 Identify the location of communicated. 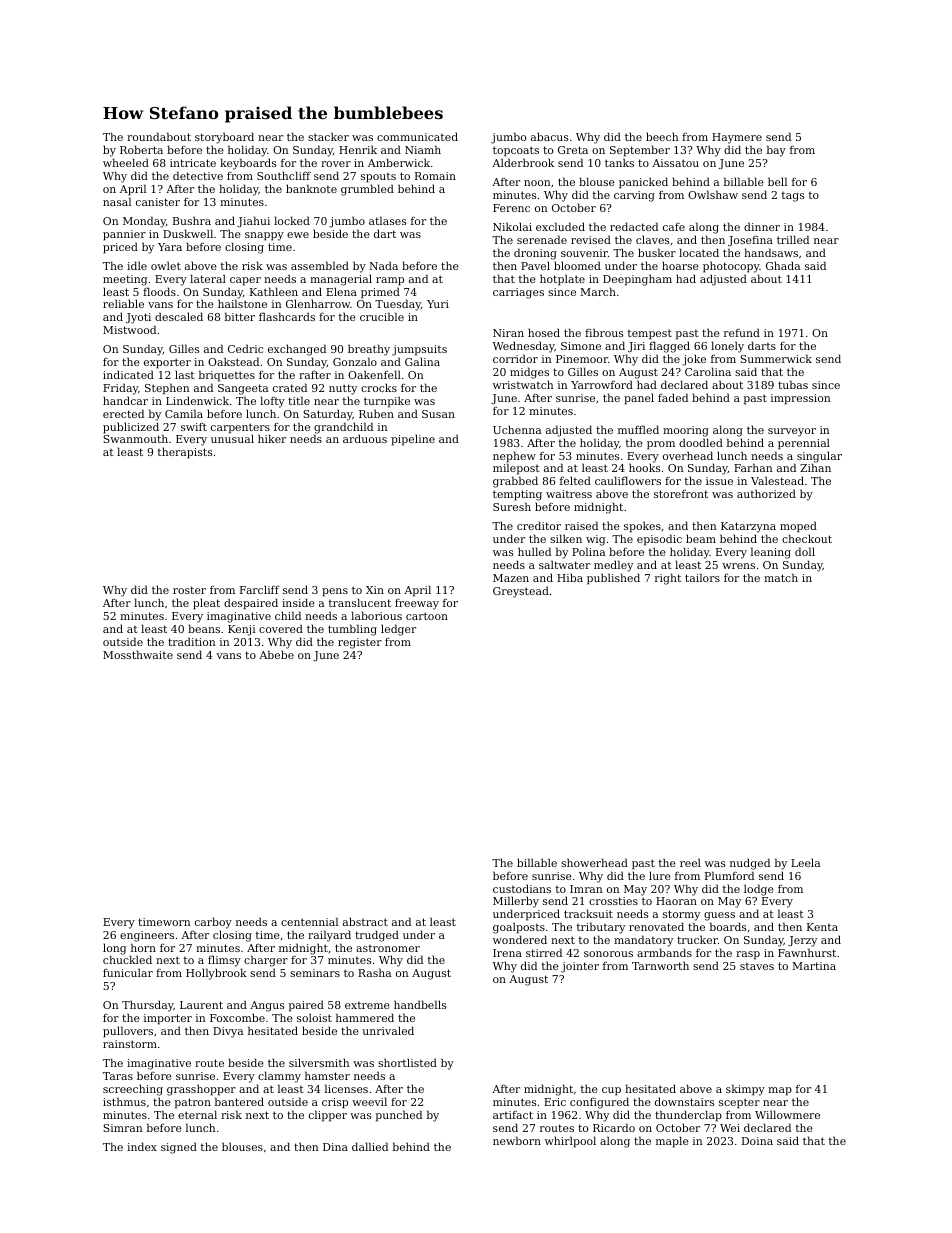
(417, 136).
